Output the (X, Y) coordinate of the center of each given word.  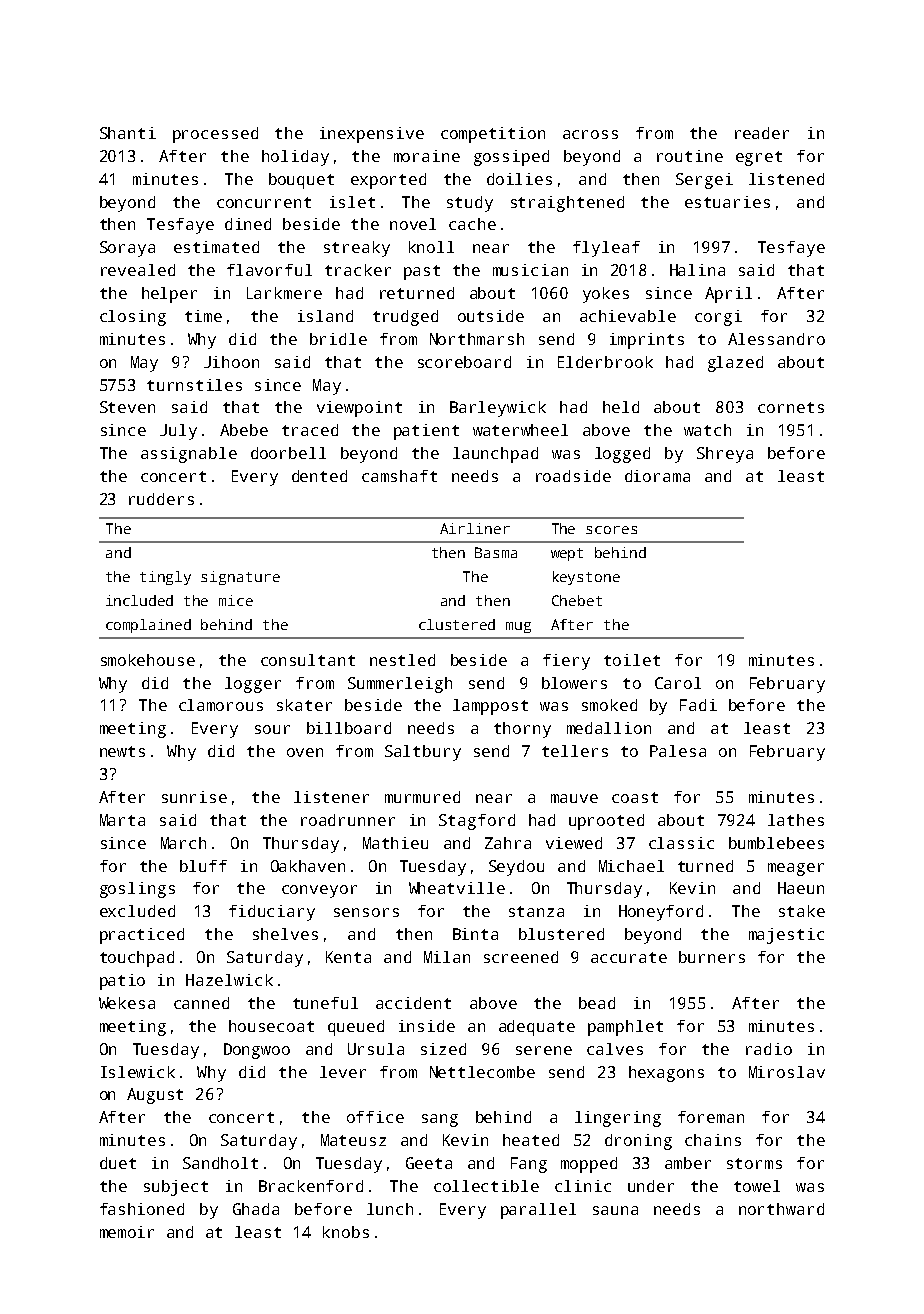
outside (491, 316)
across (590, 134)
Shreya (725, 455)
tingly (165, 578)
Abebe (244, 430)
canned (201, 1003)
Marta (122, 820)
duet (118, 1163)
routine (690, 156)
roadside (573, 476)
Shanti (128, 133)
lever (343, 1072)
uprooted (606, 822)
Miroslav (787, 1072)
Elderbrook (605, 362)
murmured (422, 797)
